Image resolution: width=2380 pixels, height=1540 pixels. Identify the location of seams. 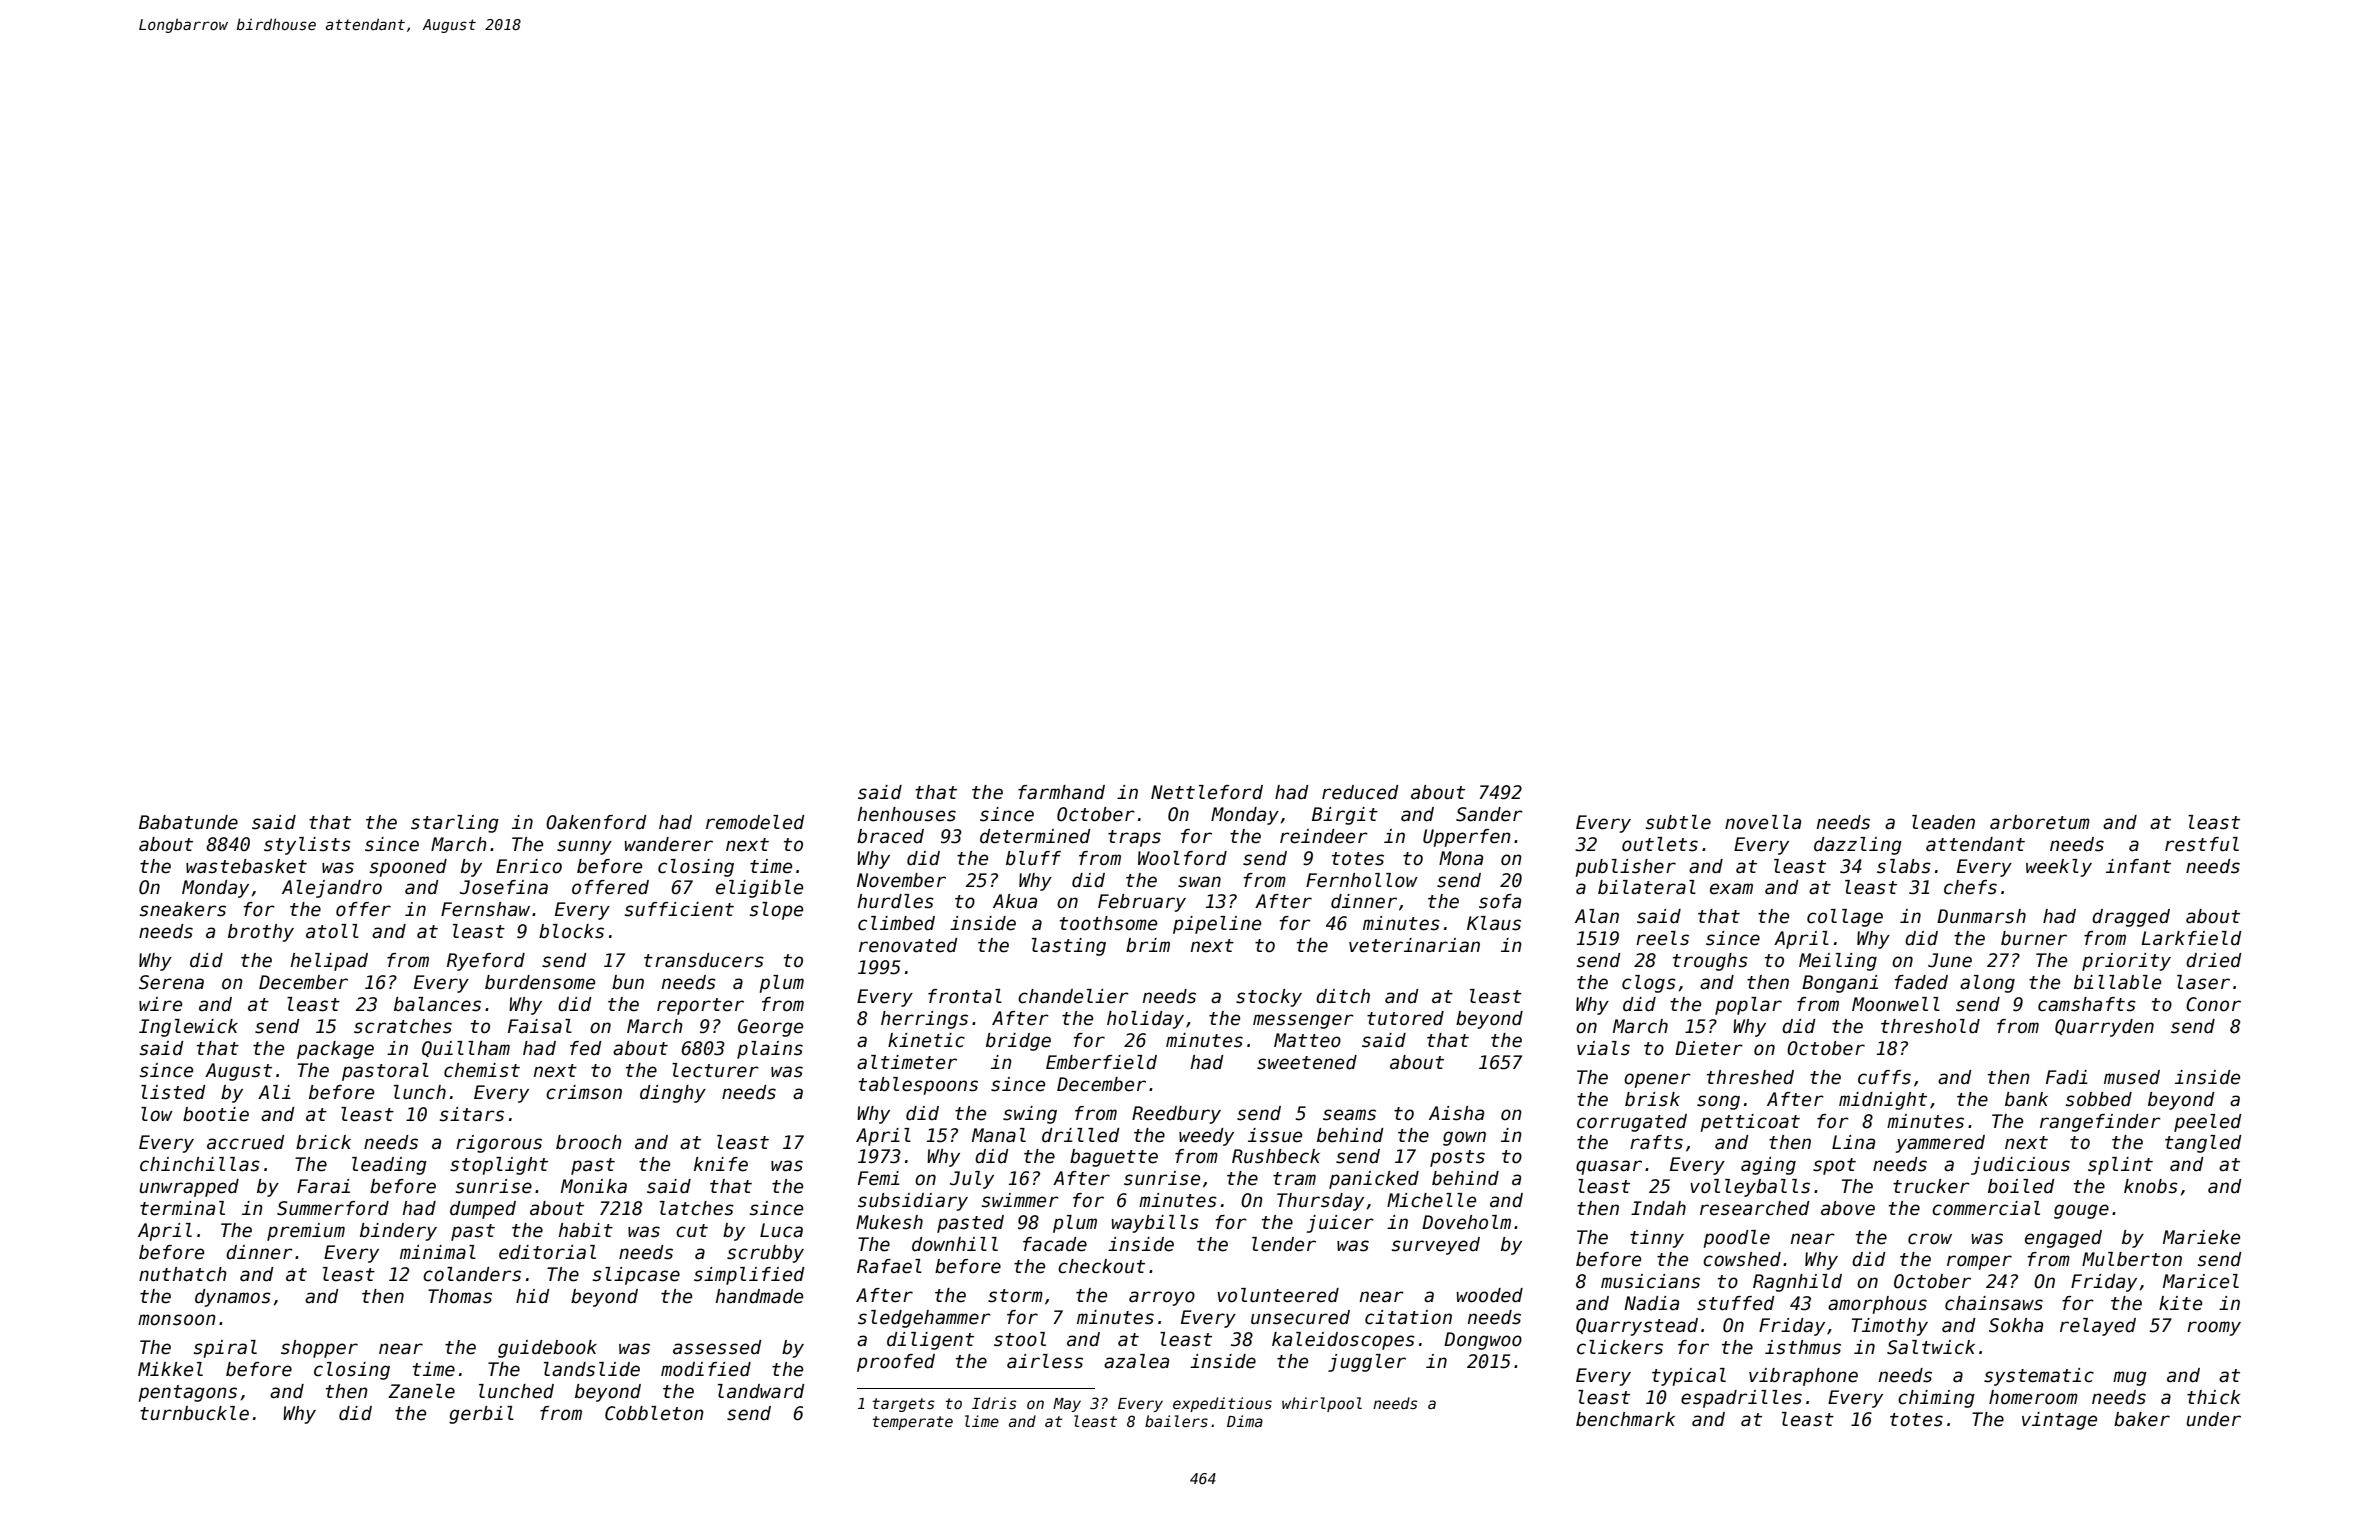
(1349, 1115).
